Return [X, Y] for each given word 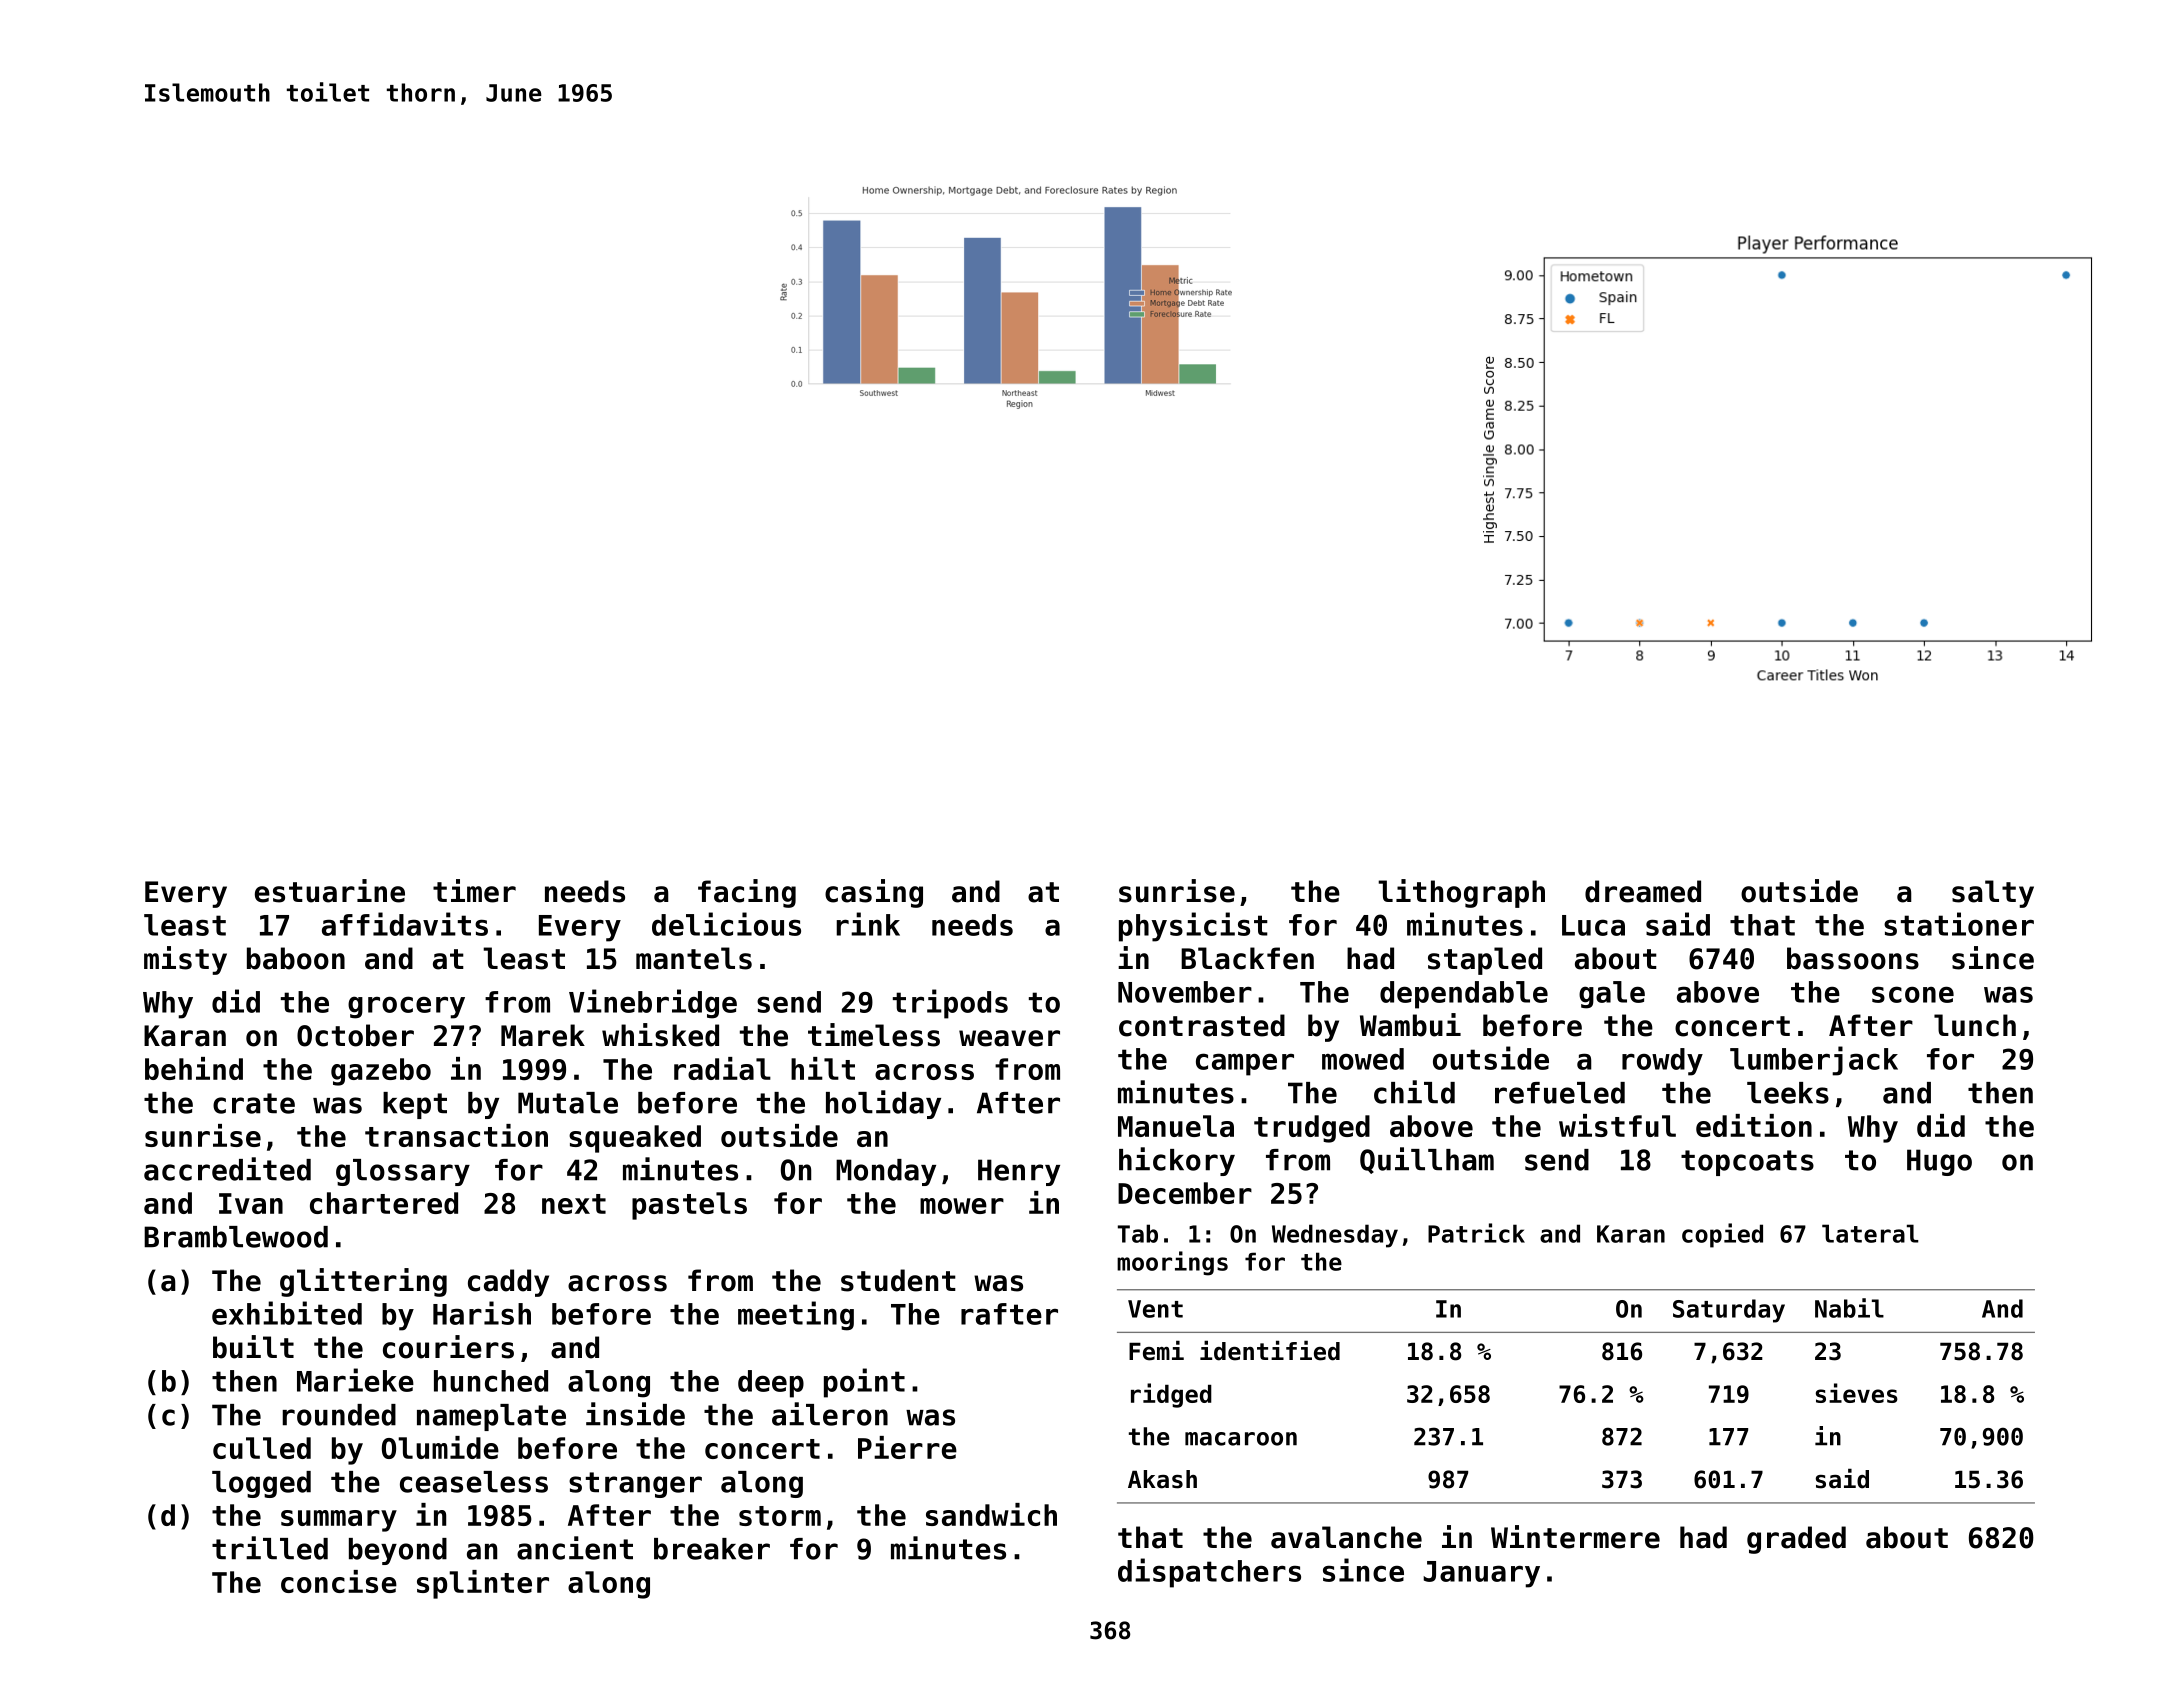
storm [780, 1516]
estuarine [330, 891]
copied [1722, 1235]
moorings [1172, 1263]
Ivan [251, 1203]
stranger [635, 1485]
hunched [491, 1381]
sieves [1857, 1393]
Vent [1155, 1309]
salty [1993, 894]
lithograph [1461, 893]
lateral [1870, 1233]
